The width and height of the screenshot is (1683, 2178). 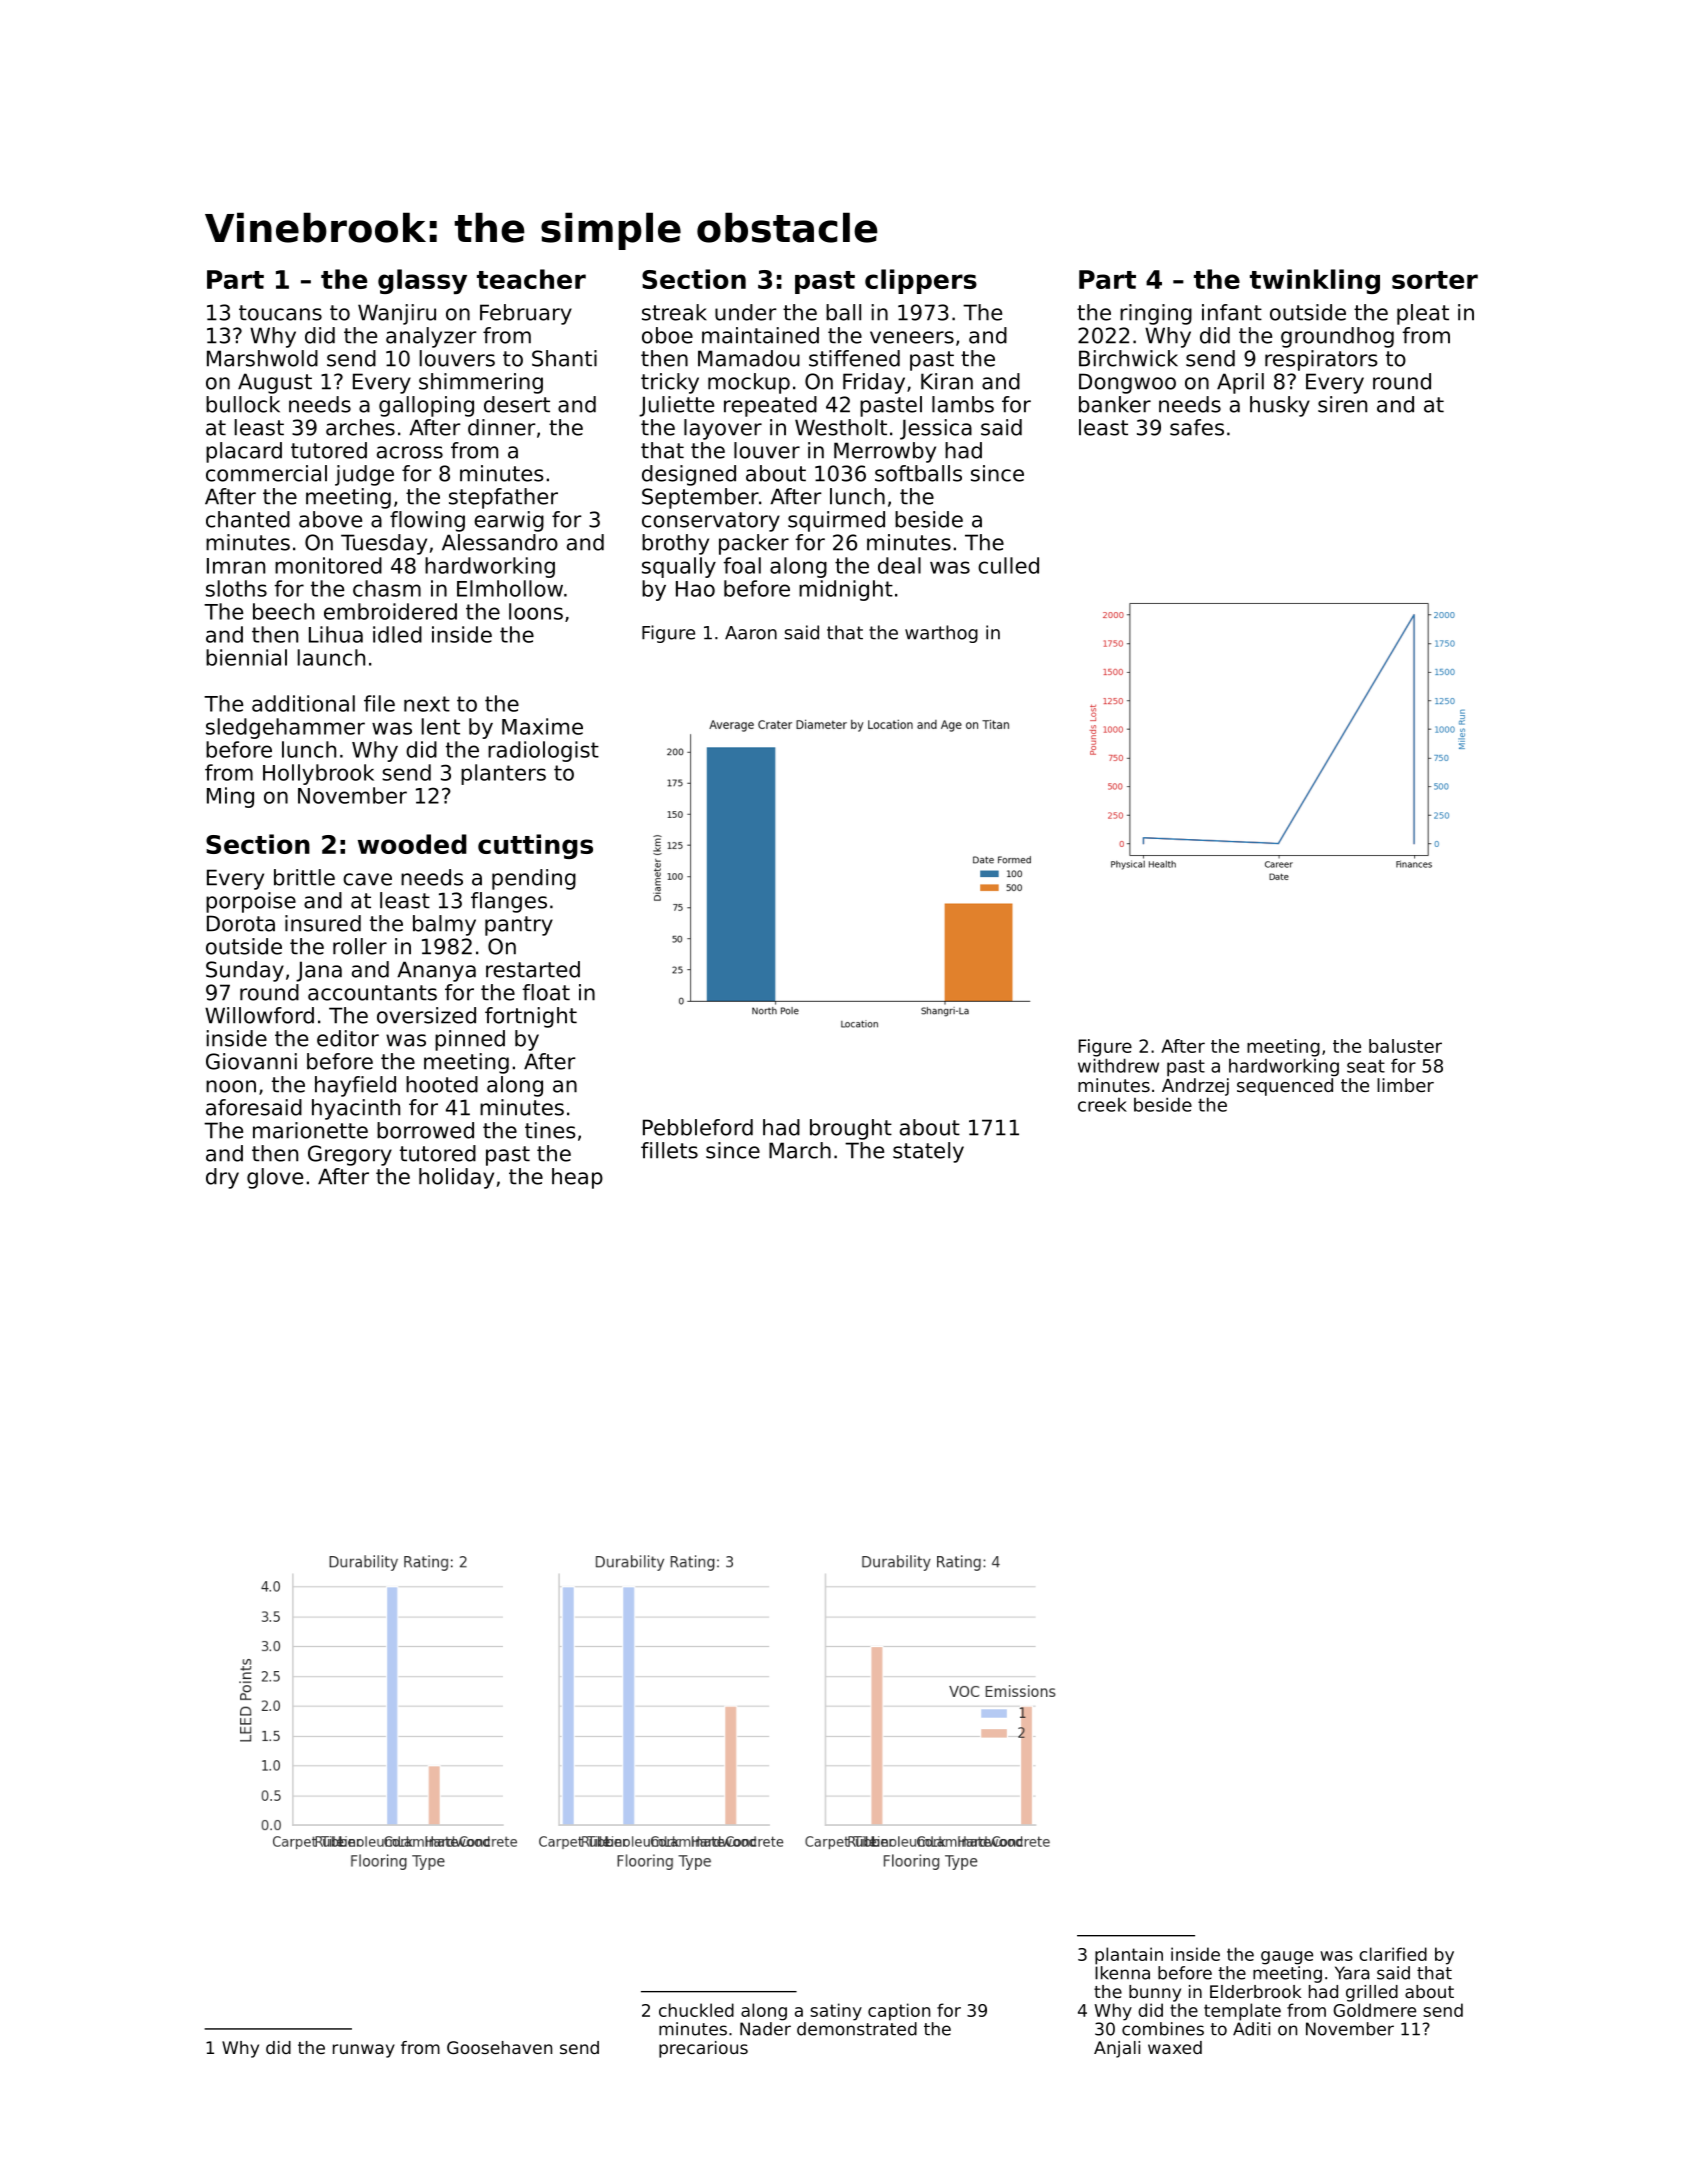 What do you see at coordinates (280, 313) in the screenshot?
I see `toucans` at bounding box center [280, 313].
